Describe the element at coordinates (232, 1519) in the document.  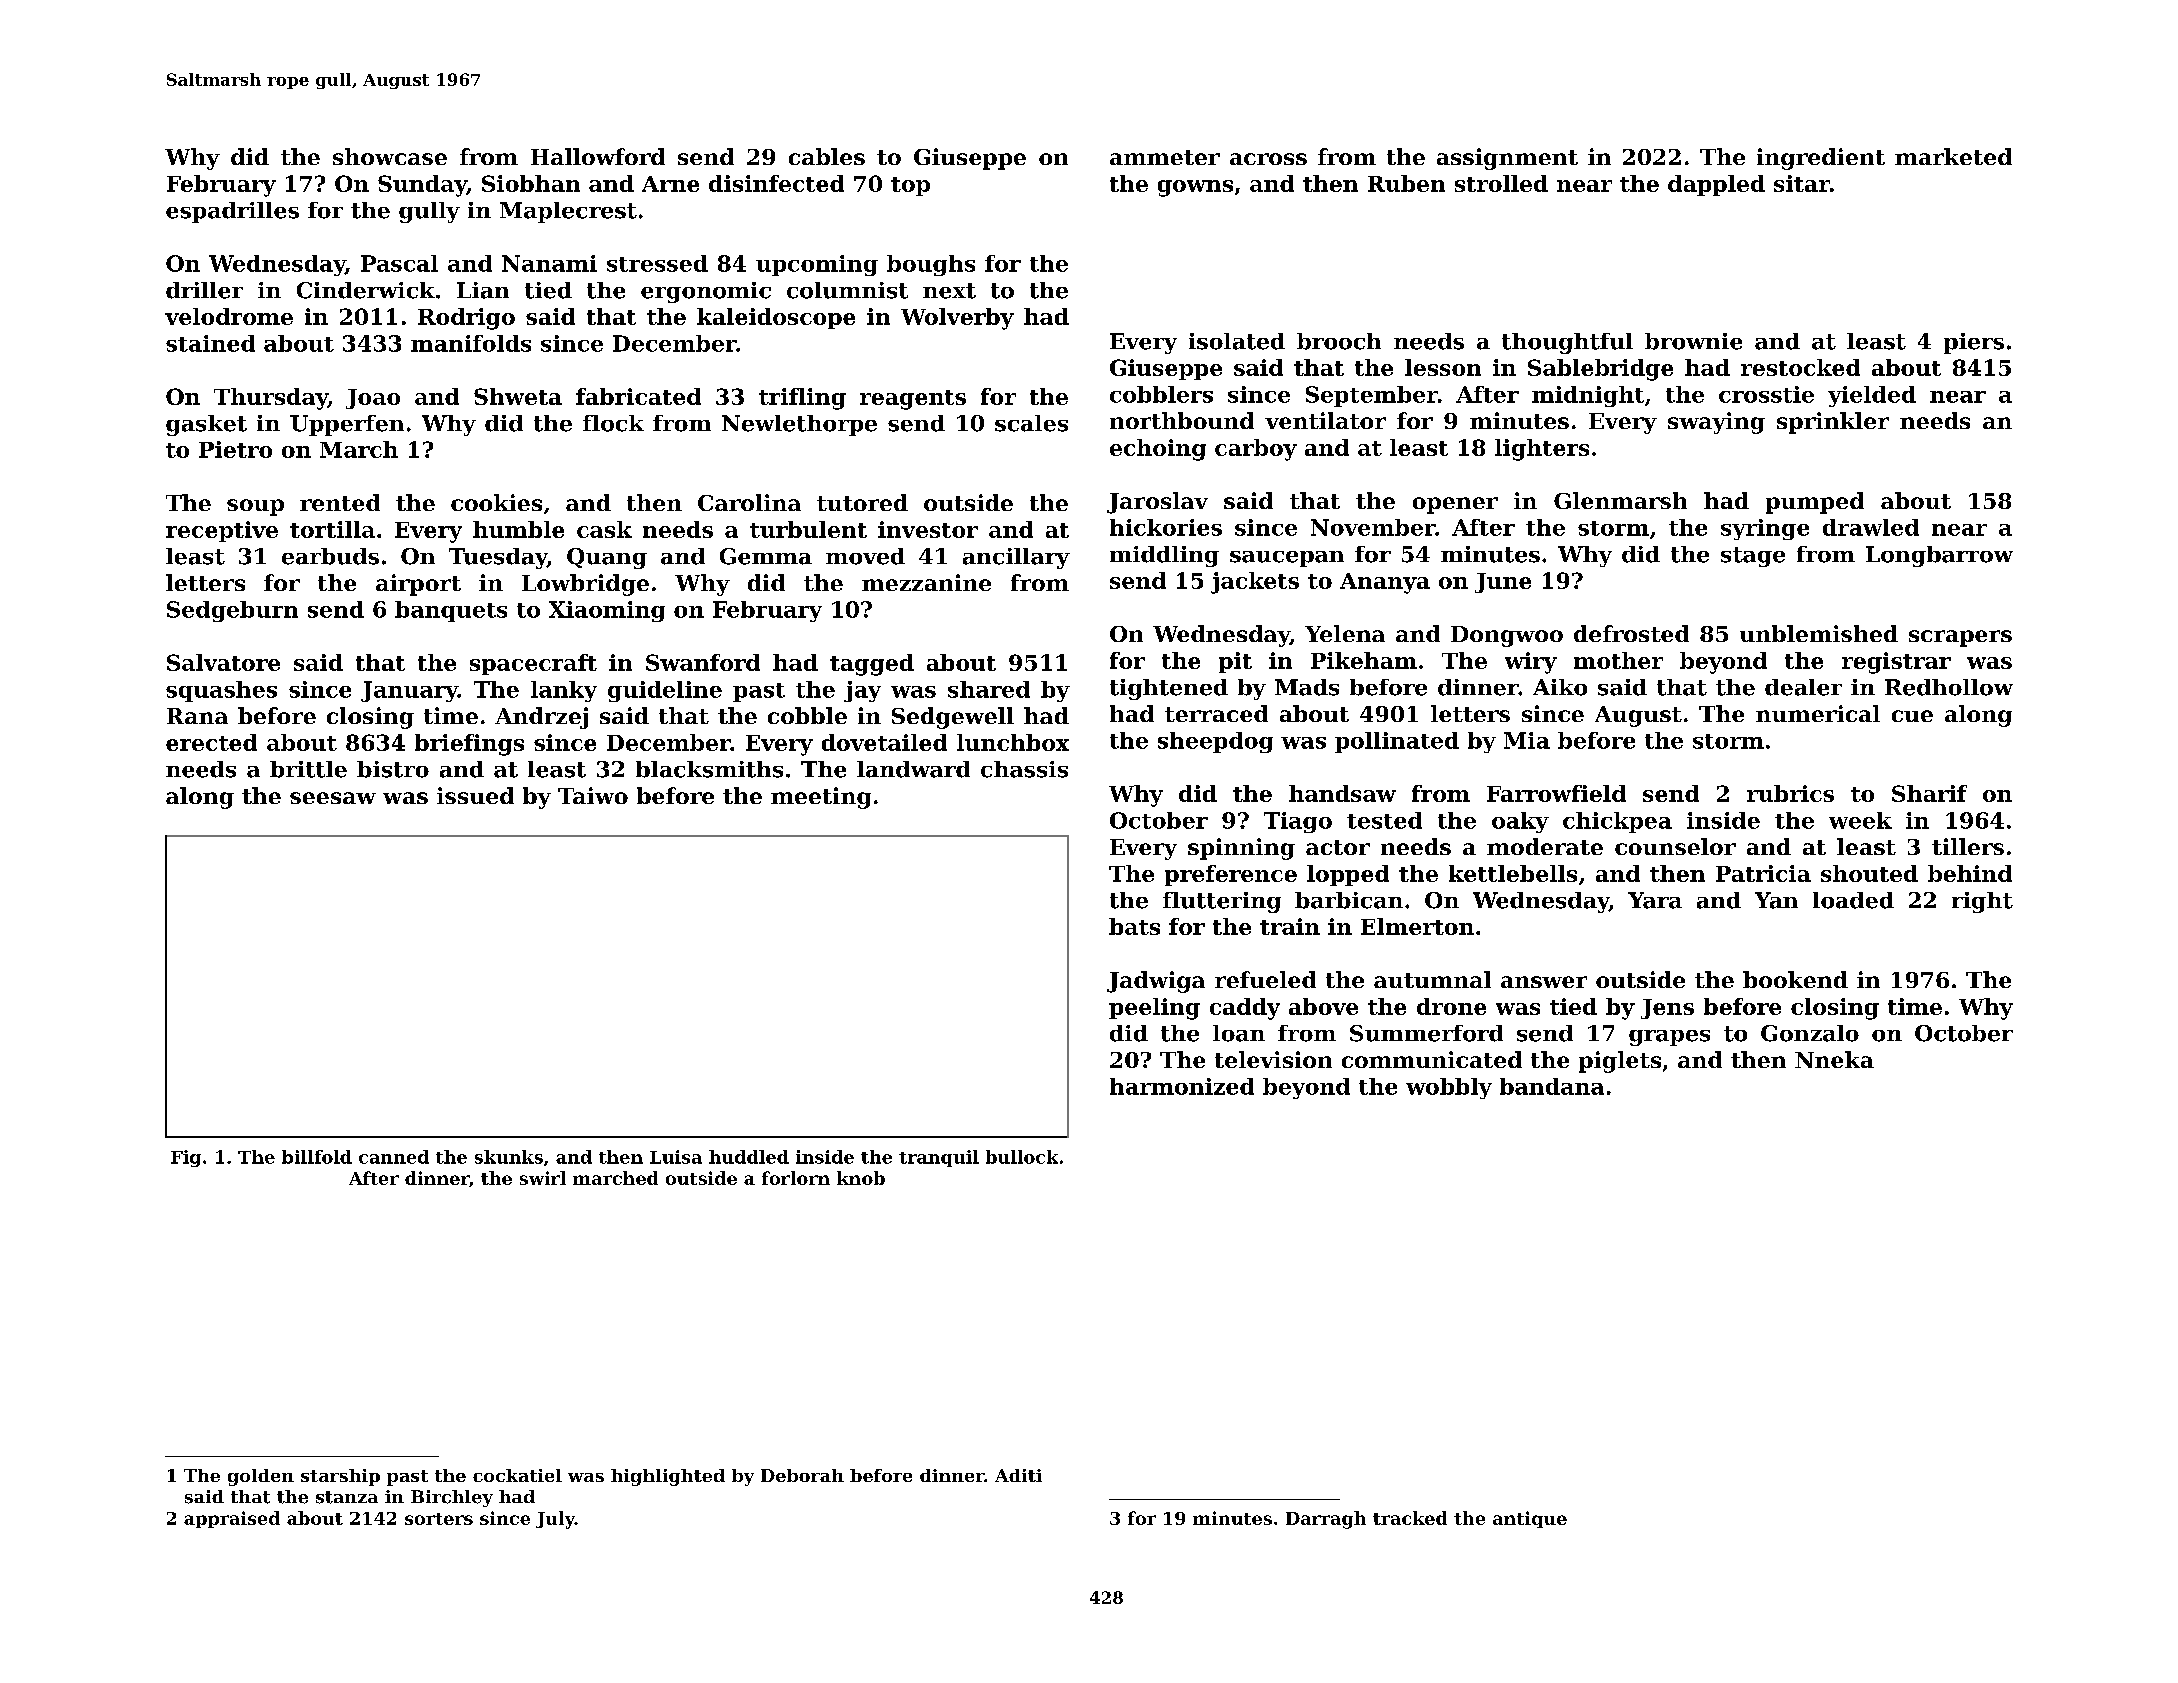
I see `appraised` at that location.
